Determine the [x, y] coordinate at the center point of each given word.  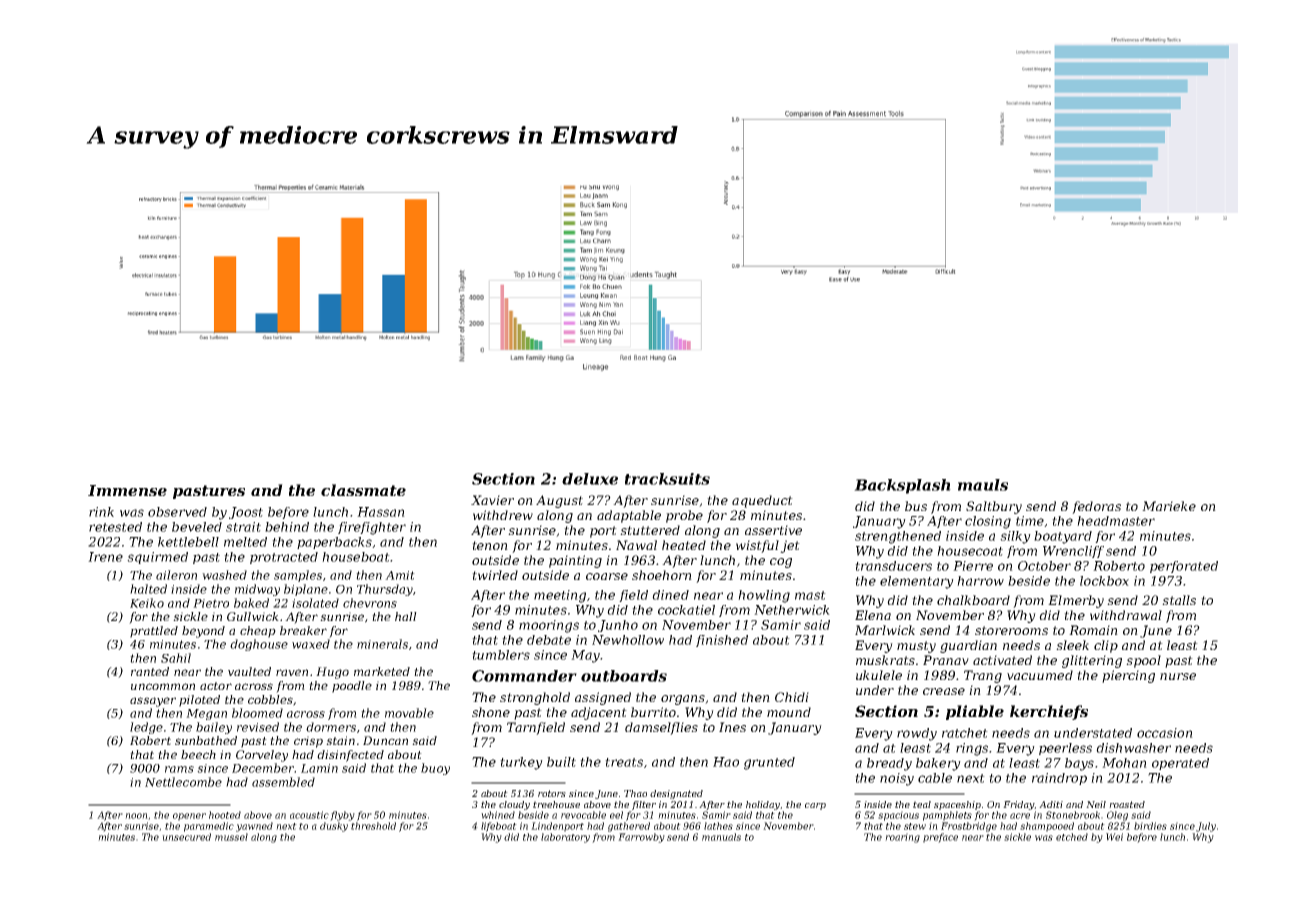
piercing [1128, 676]
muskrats [885, 660]
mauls [983, 485]
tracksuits [667, 479]
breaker [303, 630]
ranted [150, 671]
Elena [873, 615]
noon [136, 816]
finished [722, 641]
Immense [127, 490]
